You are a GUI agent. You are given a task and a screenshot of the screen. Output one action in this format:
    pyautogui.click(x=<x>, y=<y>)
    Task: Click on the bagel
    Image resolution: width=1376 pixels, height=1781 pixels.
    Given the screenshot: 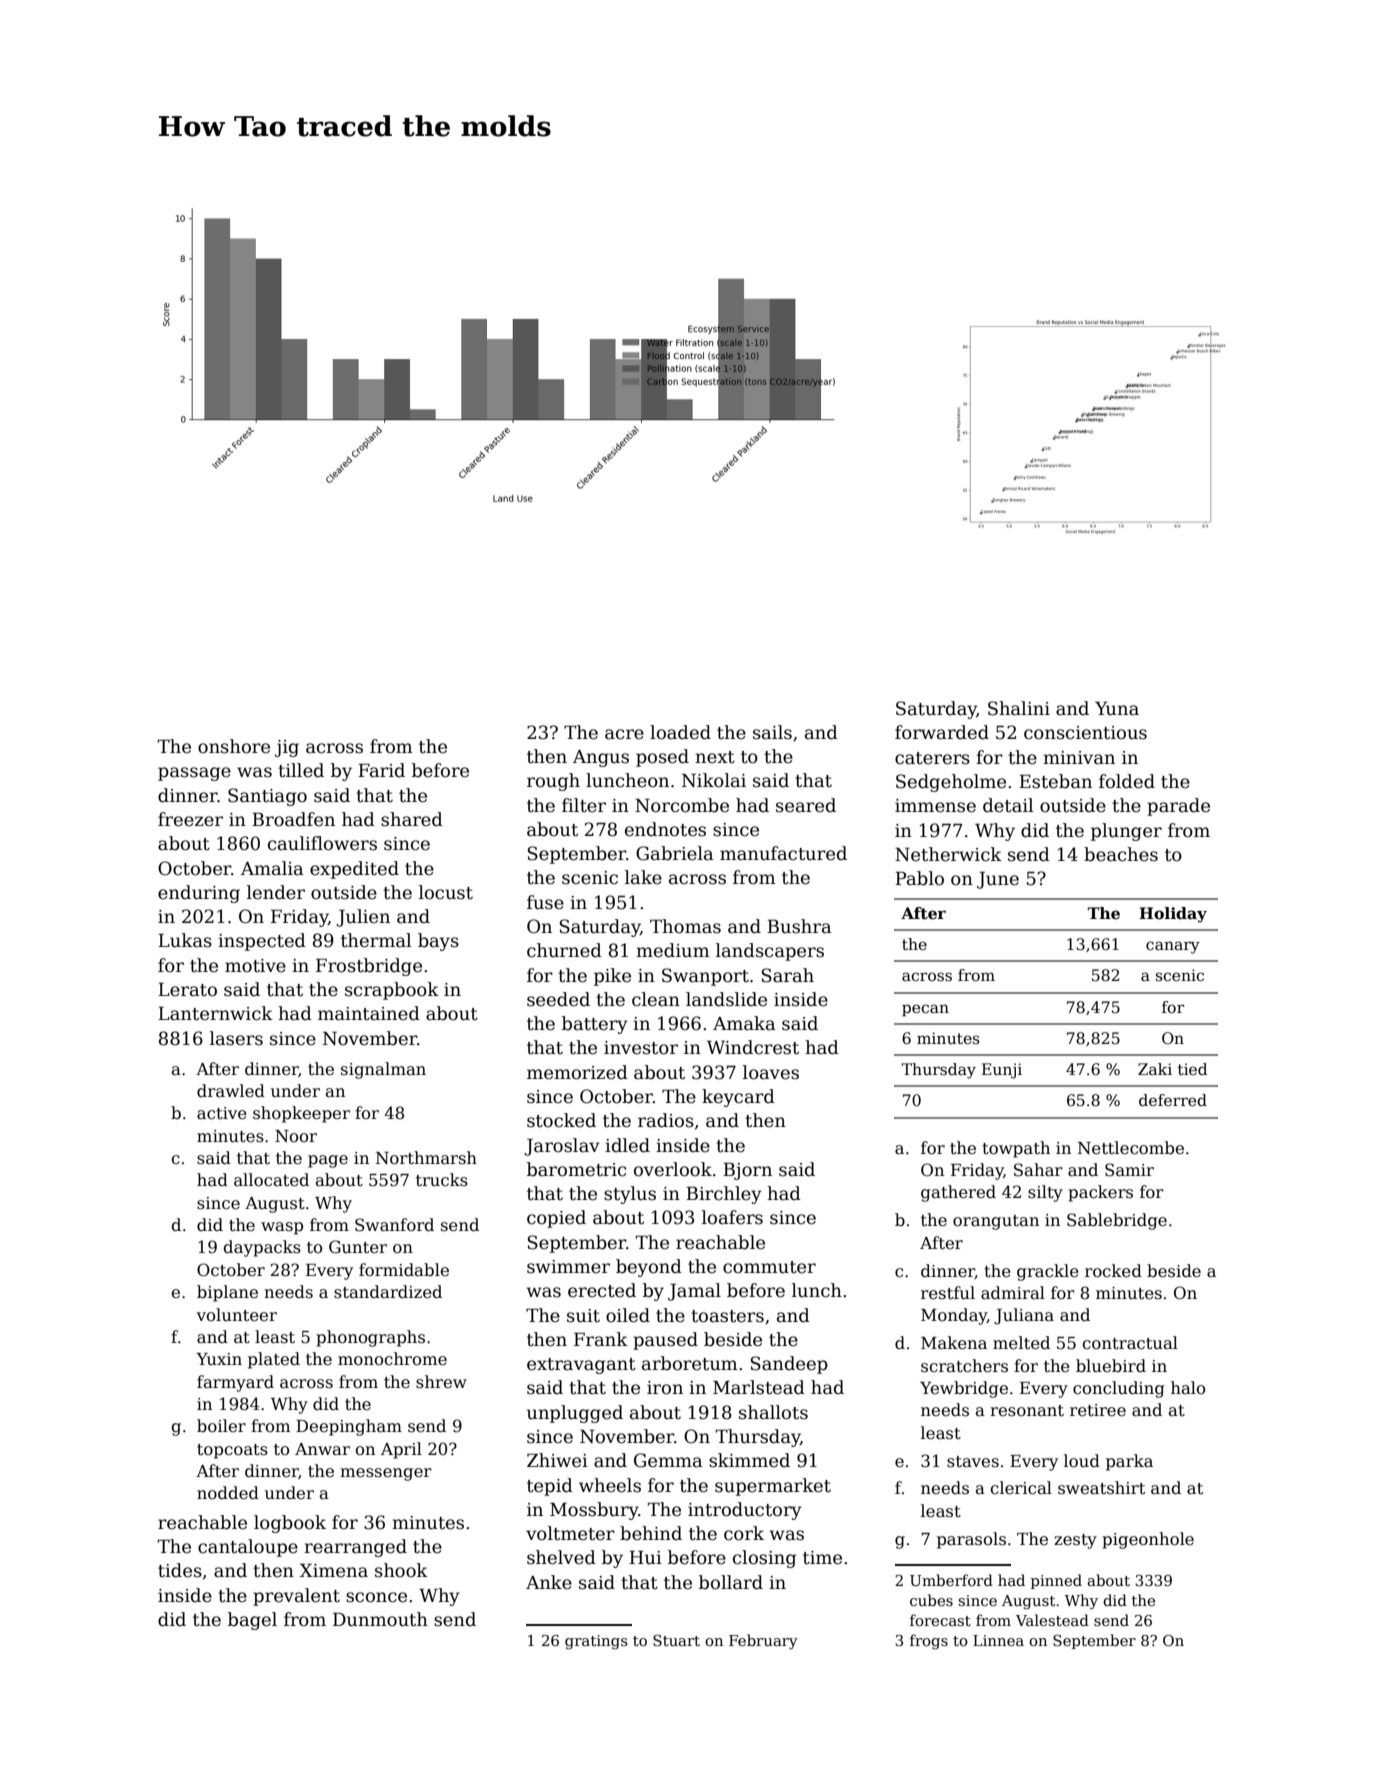 What is the action you would take?
    pyautogui.click(x=252, y=1621)
